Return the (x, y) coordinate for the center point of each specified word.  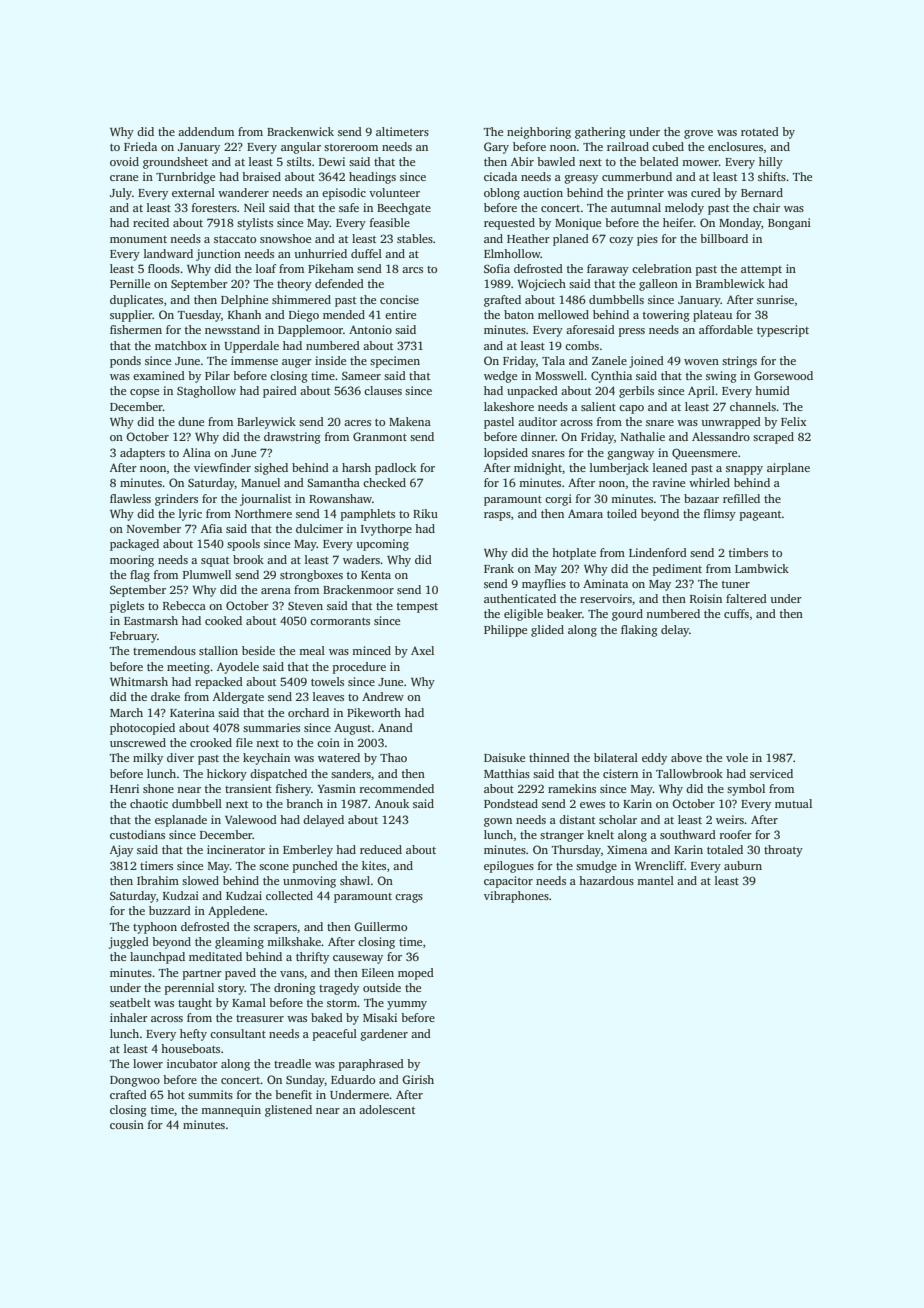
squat (215, 562)
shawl (355, 880)
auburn (743, 865)
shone (158, 788)
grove (698, 134)
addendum (206, 131)
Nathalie (643, 436)
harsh (356, 467)
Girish (418, 1079)
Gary (496, 148)
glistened (288, 1111)
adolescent (387, 1109)
